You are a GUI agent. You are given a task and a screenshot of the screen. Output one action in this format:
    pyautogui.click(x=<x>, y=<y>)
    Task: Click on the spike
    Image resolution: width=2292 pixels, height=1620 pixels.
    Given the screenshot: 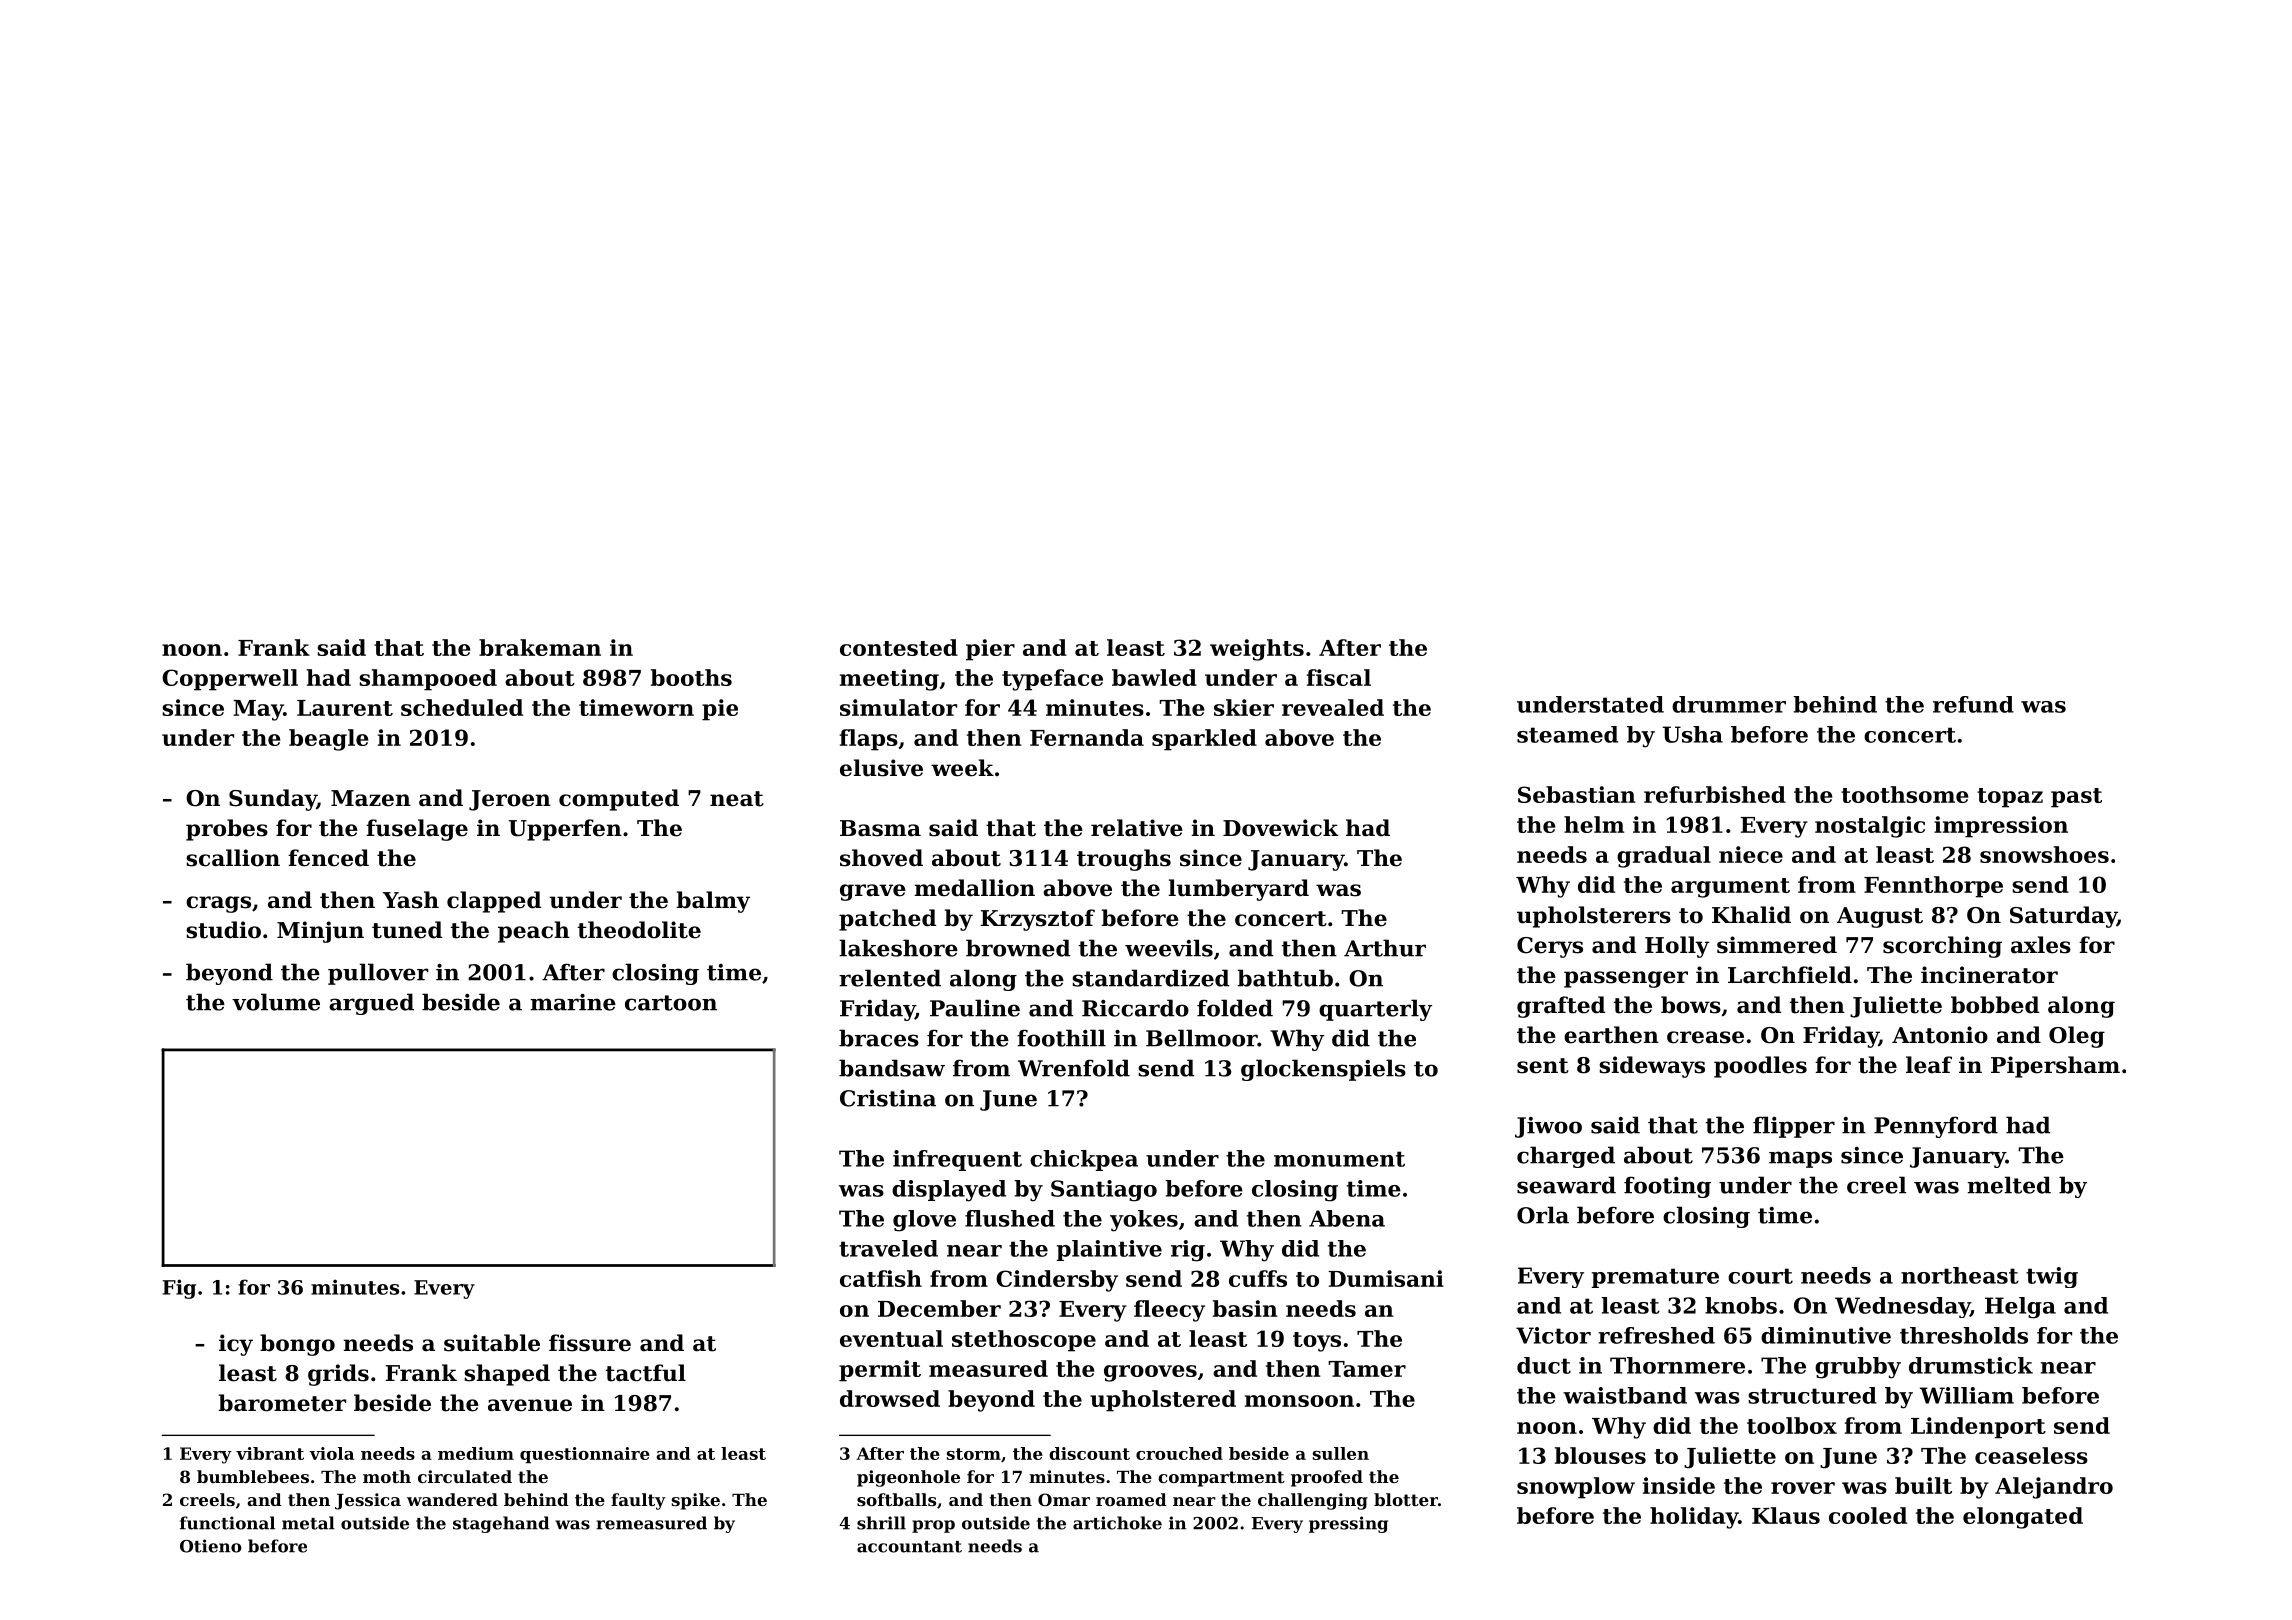 What is the action you would take?
    pyautogui.click(x=696, y=1501)
